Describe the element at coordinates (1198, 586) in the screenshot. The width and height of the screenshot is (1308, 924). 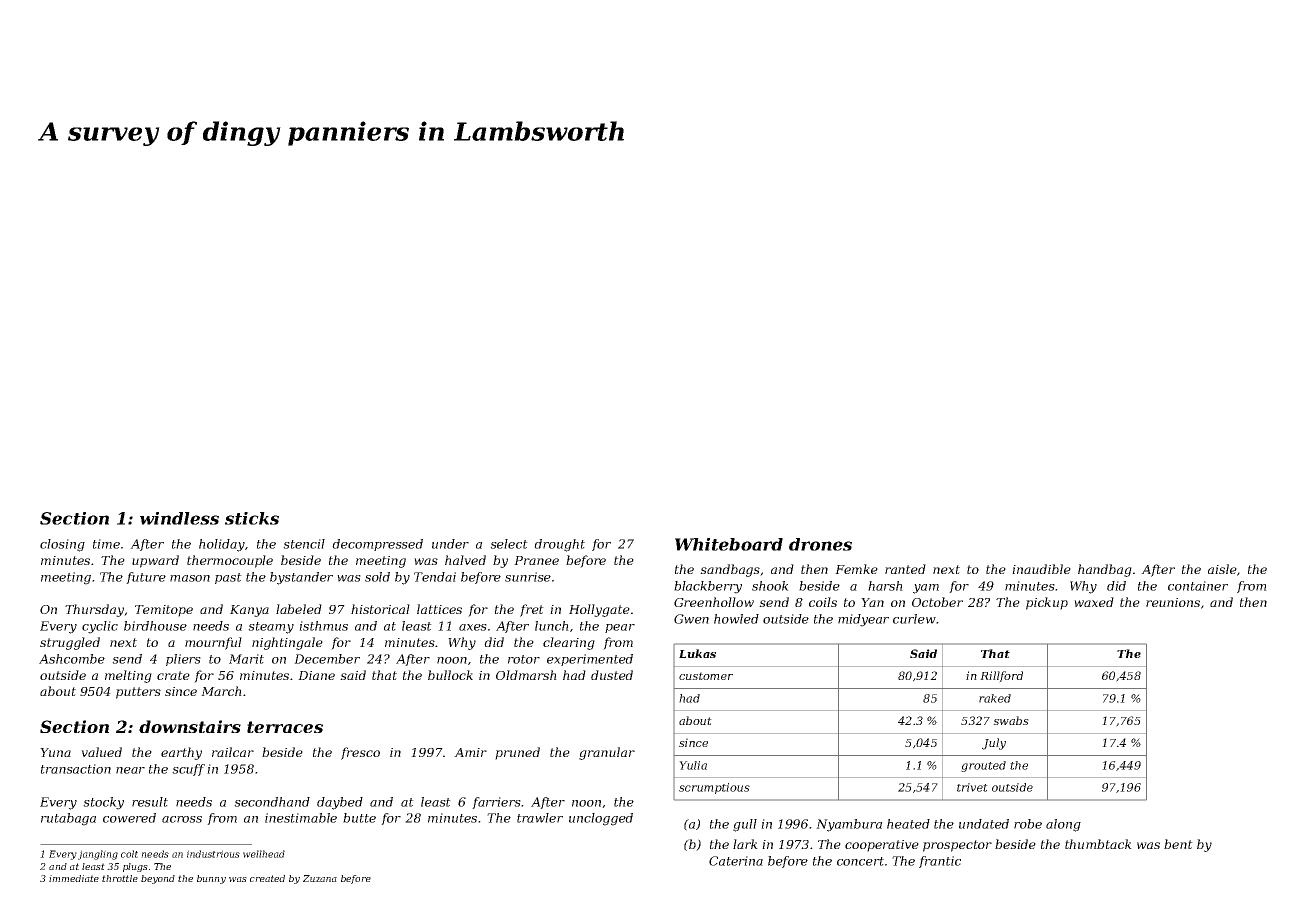
I see `container` at that location.
